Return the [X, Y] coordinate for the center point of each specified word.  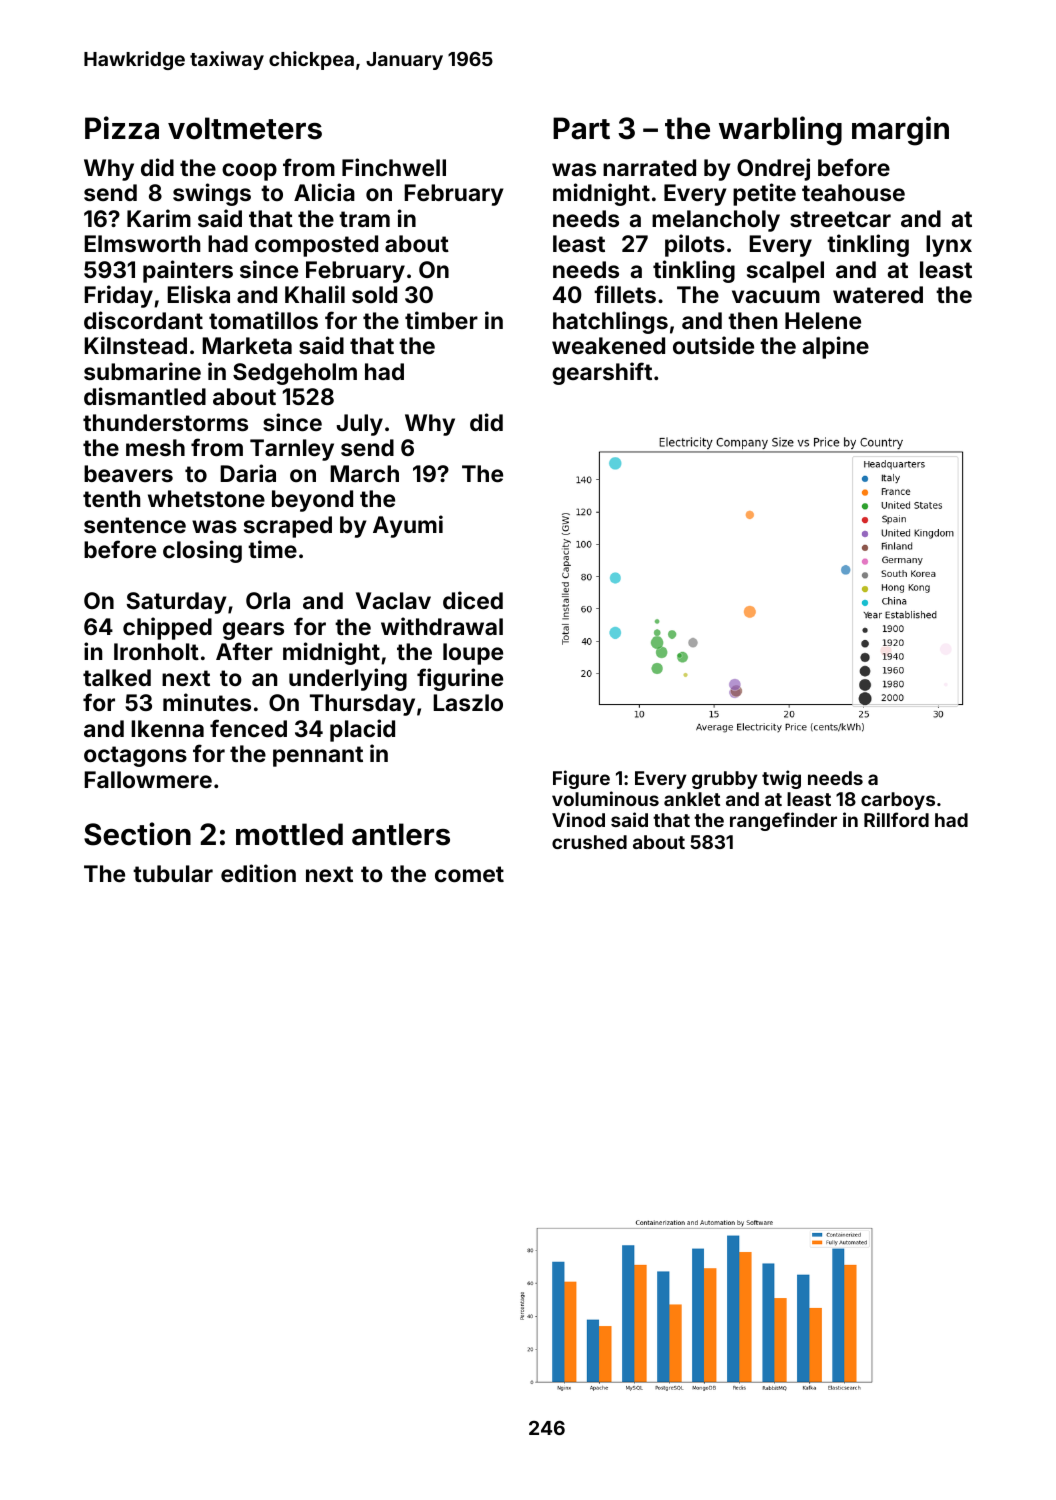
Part [581, 128]
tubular [173, 873]
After [244, 651]
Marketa [247, 345]
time [272, 549]
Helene [823, 320]
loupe [473, 654]
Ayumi [408, 526]
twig [781, 779]
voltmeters [245, 128]
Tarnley [292, 450]
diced [473, 600]
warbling [780, 131]
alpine [836, 347]
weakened [608, 345]
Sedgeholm [295, 374]
